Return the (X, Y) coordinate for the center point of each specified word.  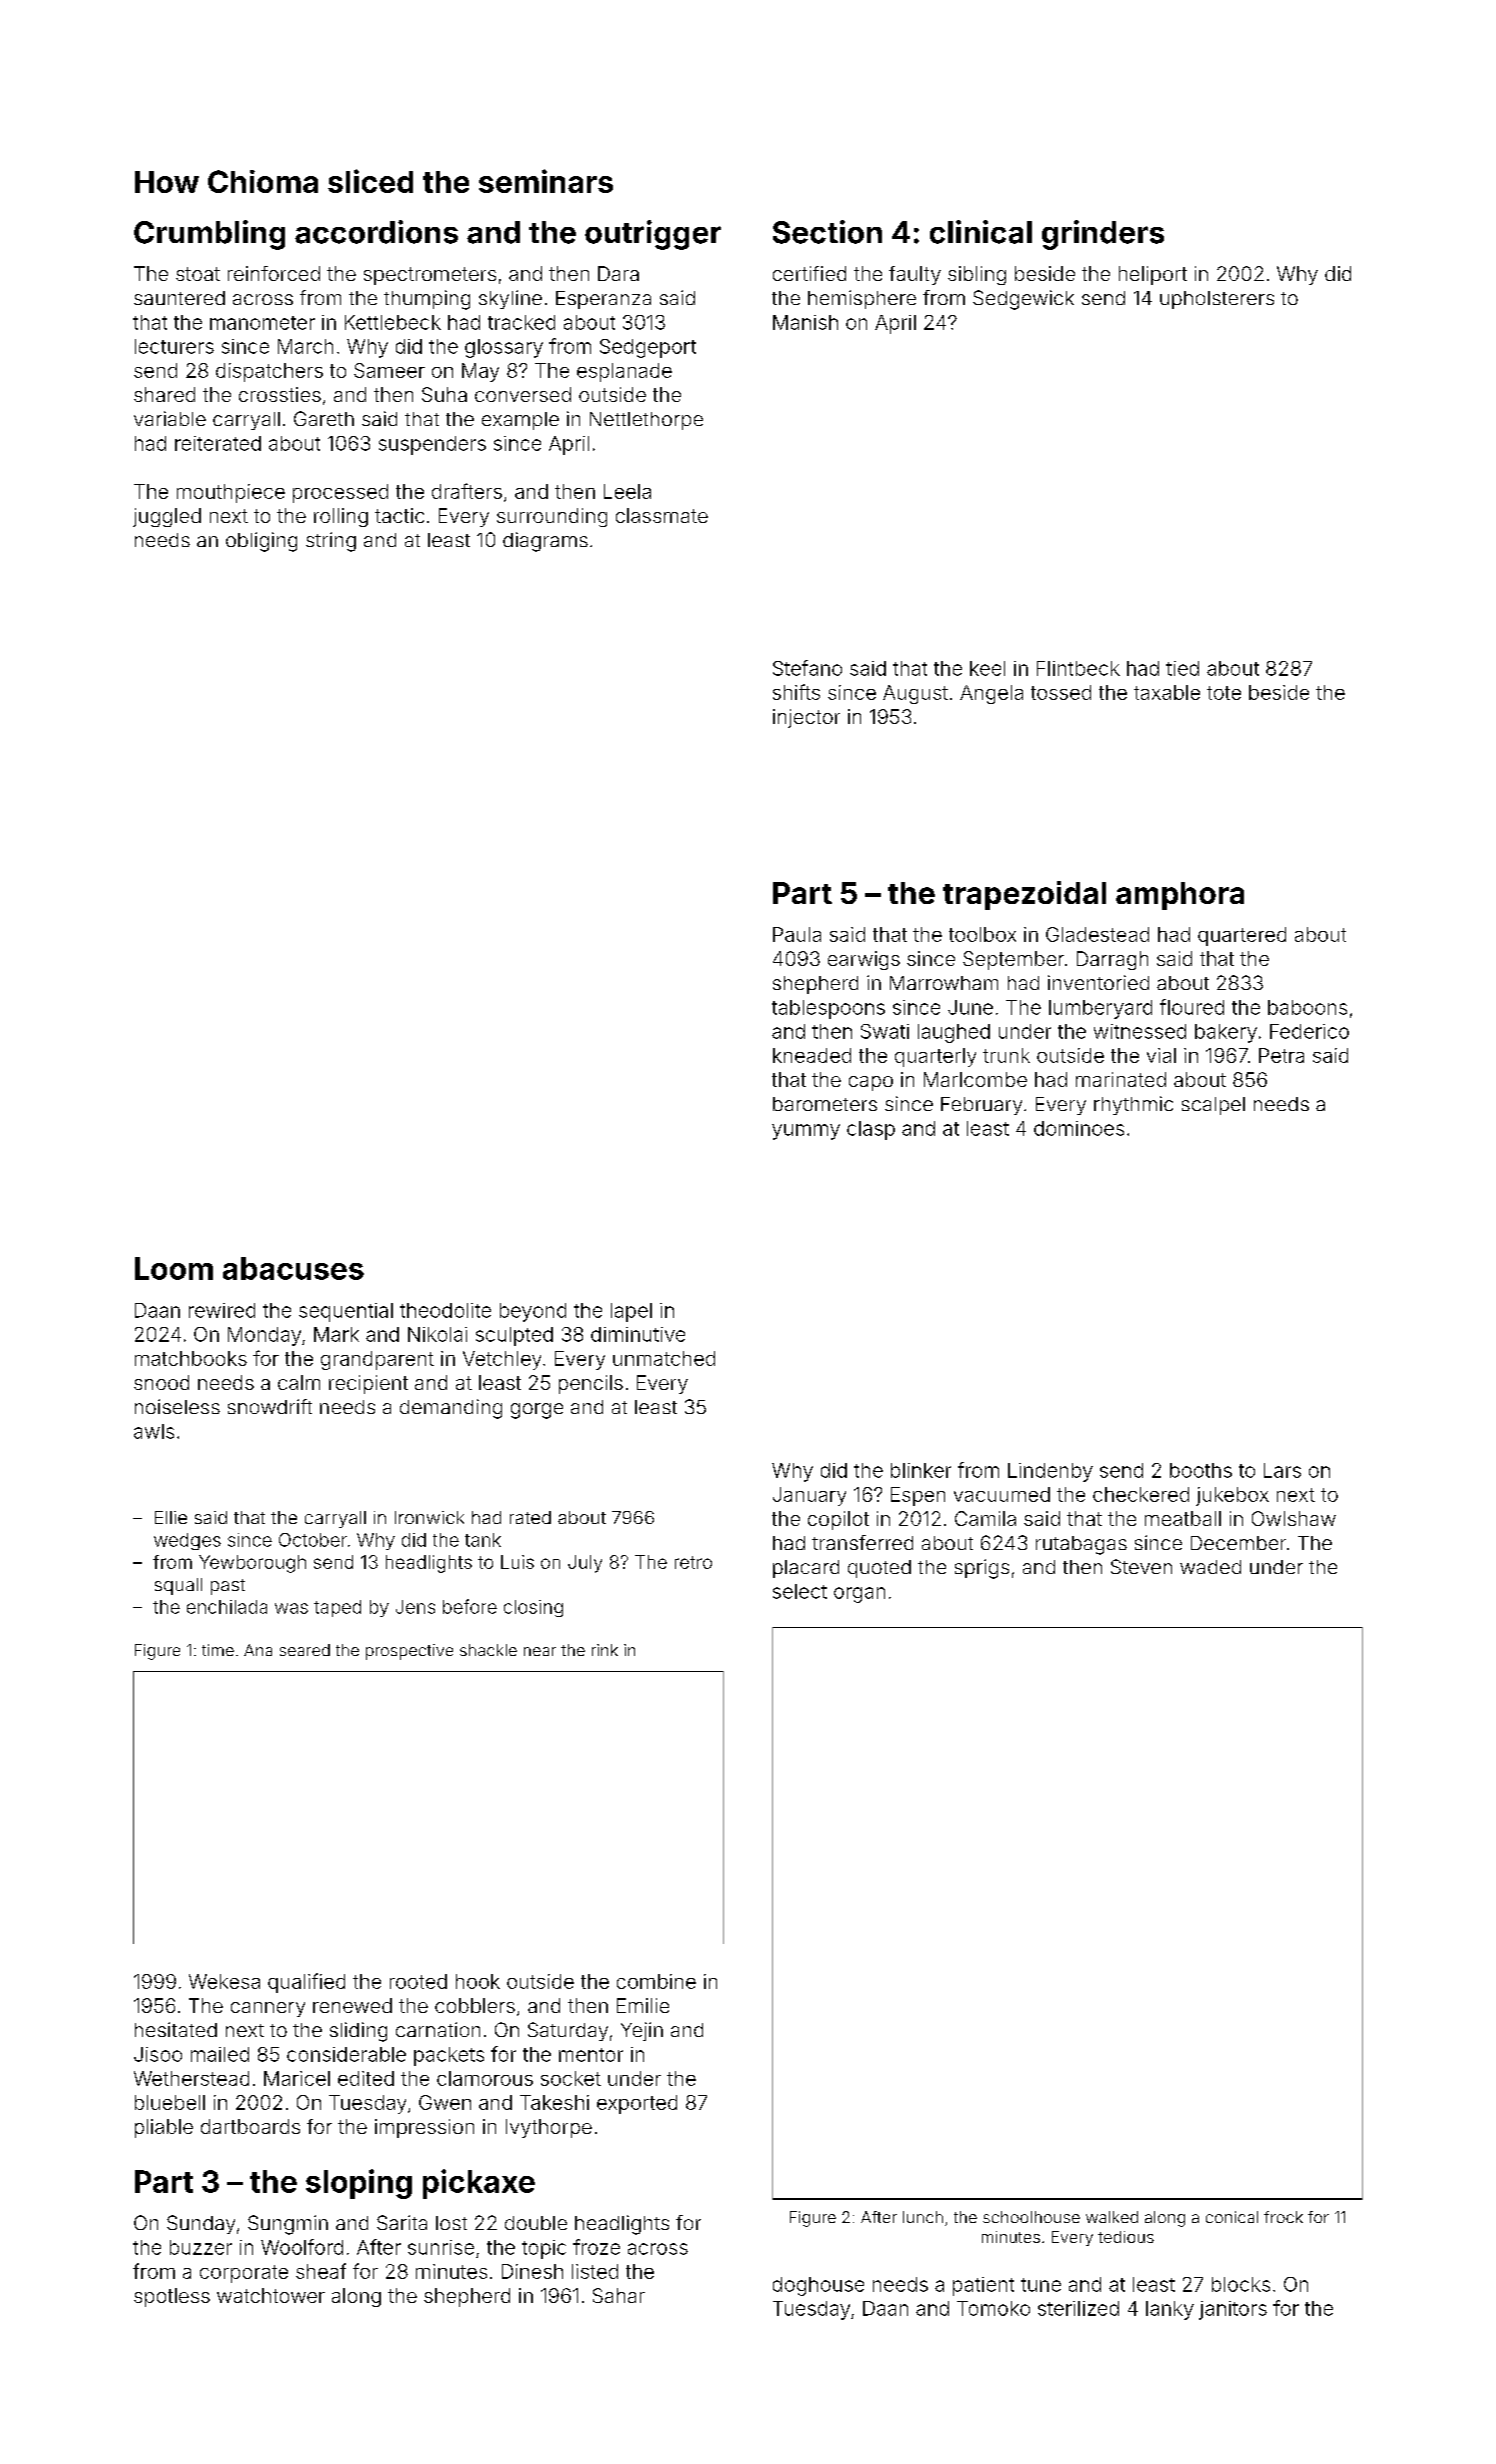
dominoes (1079, 1128)
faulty (915, 275)
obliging (261, 542)
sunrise (441, 2247)
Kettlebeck (393, 322)
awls (154, 1431)
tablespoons (828, 1009)
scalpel (1213, 1106)
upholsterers (1217, 300)
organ (859, 1595)
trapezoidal (1024, 895)
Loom (174, 1268)
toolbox (982, 934)
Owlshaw (1294, 1518)
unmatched (664, 1358)
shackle (488, 1650)
